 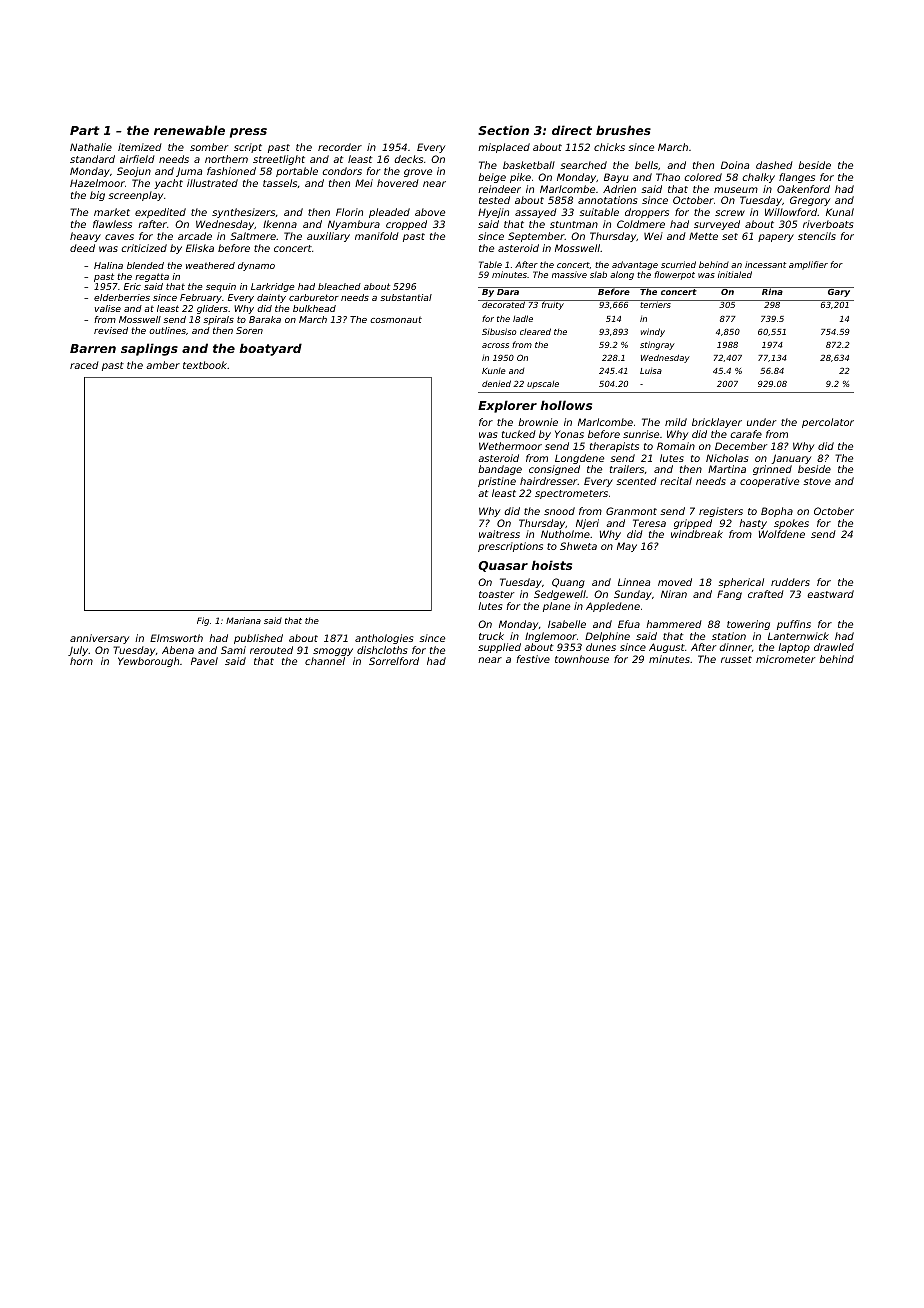 I want to click on pristine, so click(x=497, y=482).
